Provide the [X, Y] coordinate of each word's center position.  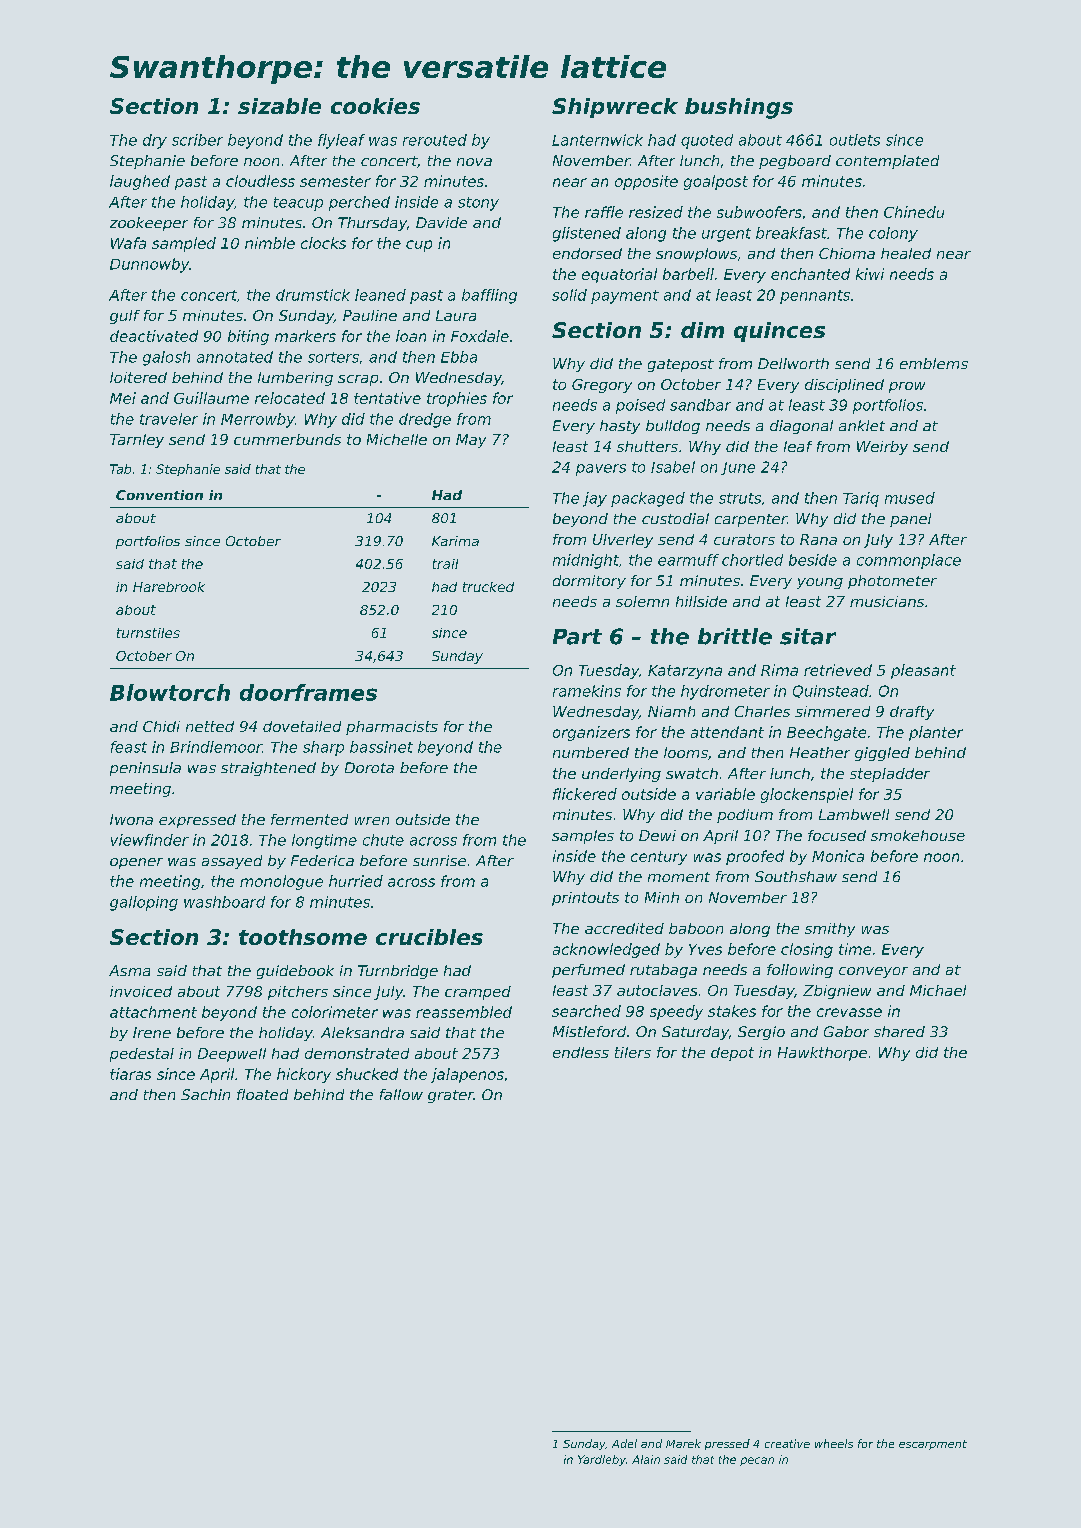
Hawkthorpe [822, 1054]
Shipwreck [615, 108]
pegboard [795, 162]
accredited [624, 928]
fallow [401, 1094]
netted [210, 726]
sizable [279, 106]
